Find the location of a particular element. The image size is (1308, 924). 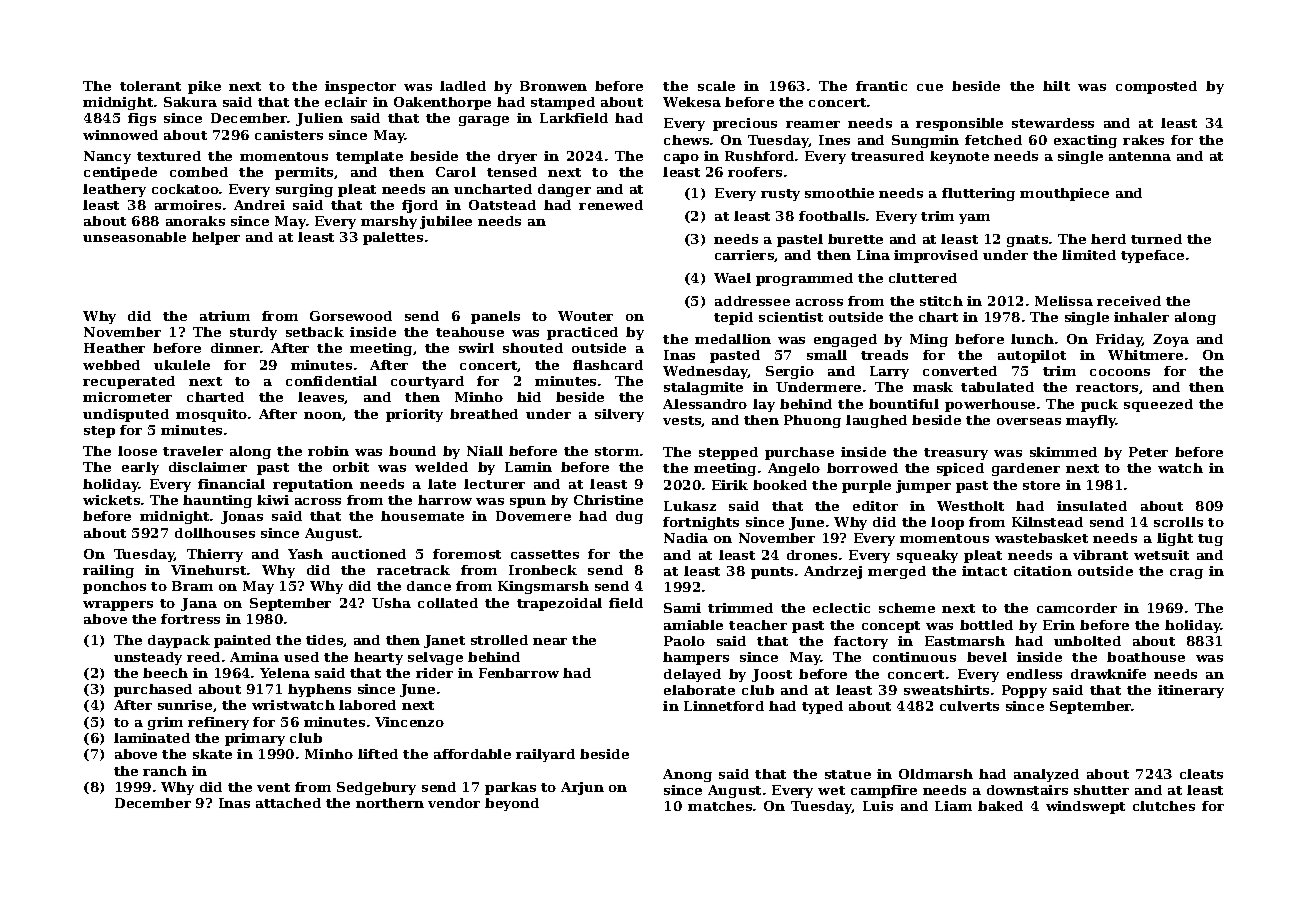

boathouse is located at coordinates (1146, 657).
